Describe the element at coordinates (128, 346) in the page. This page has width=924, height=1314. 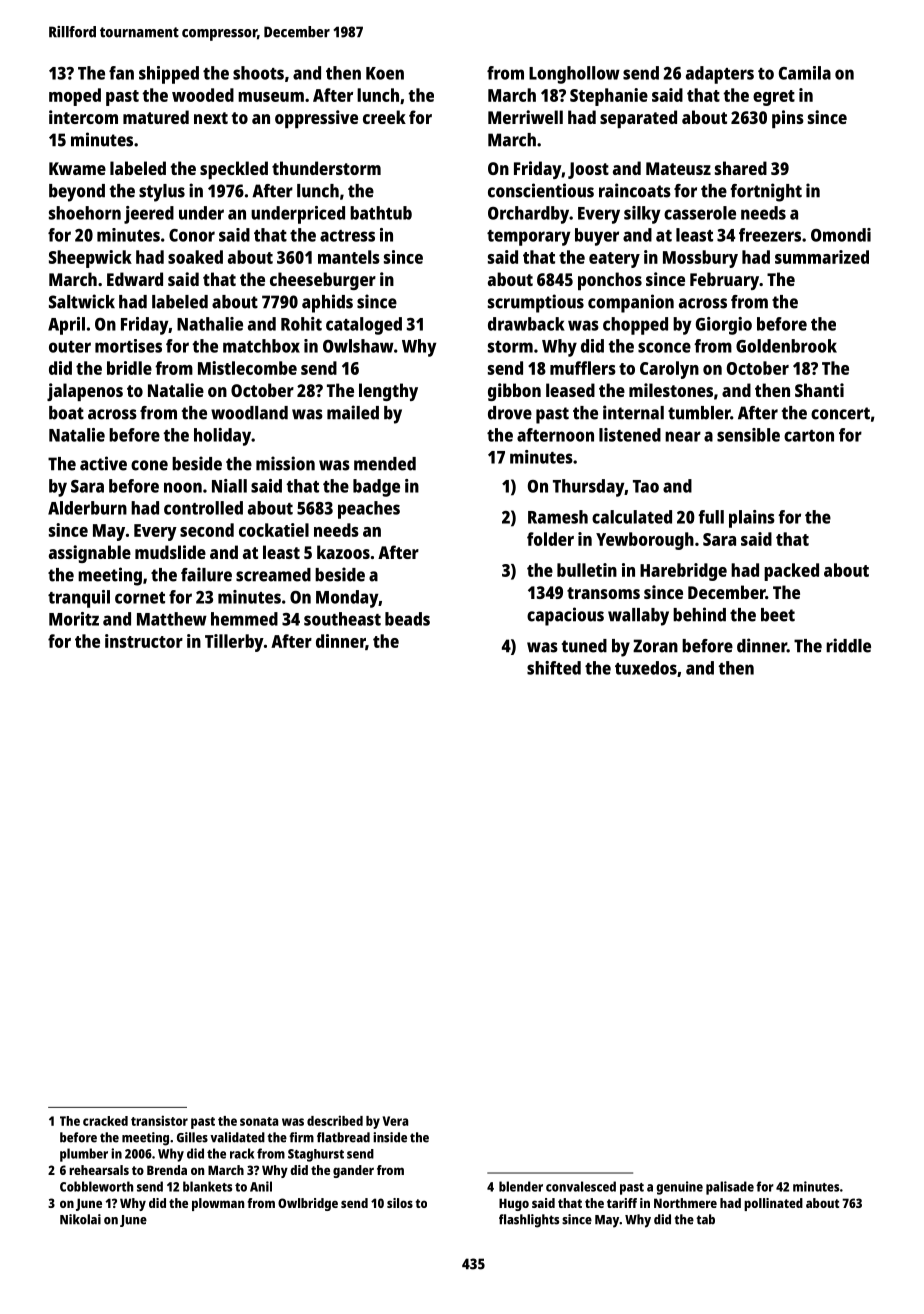
I see `mortises` at that location.
